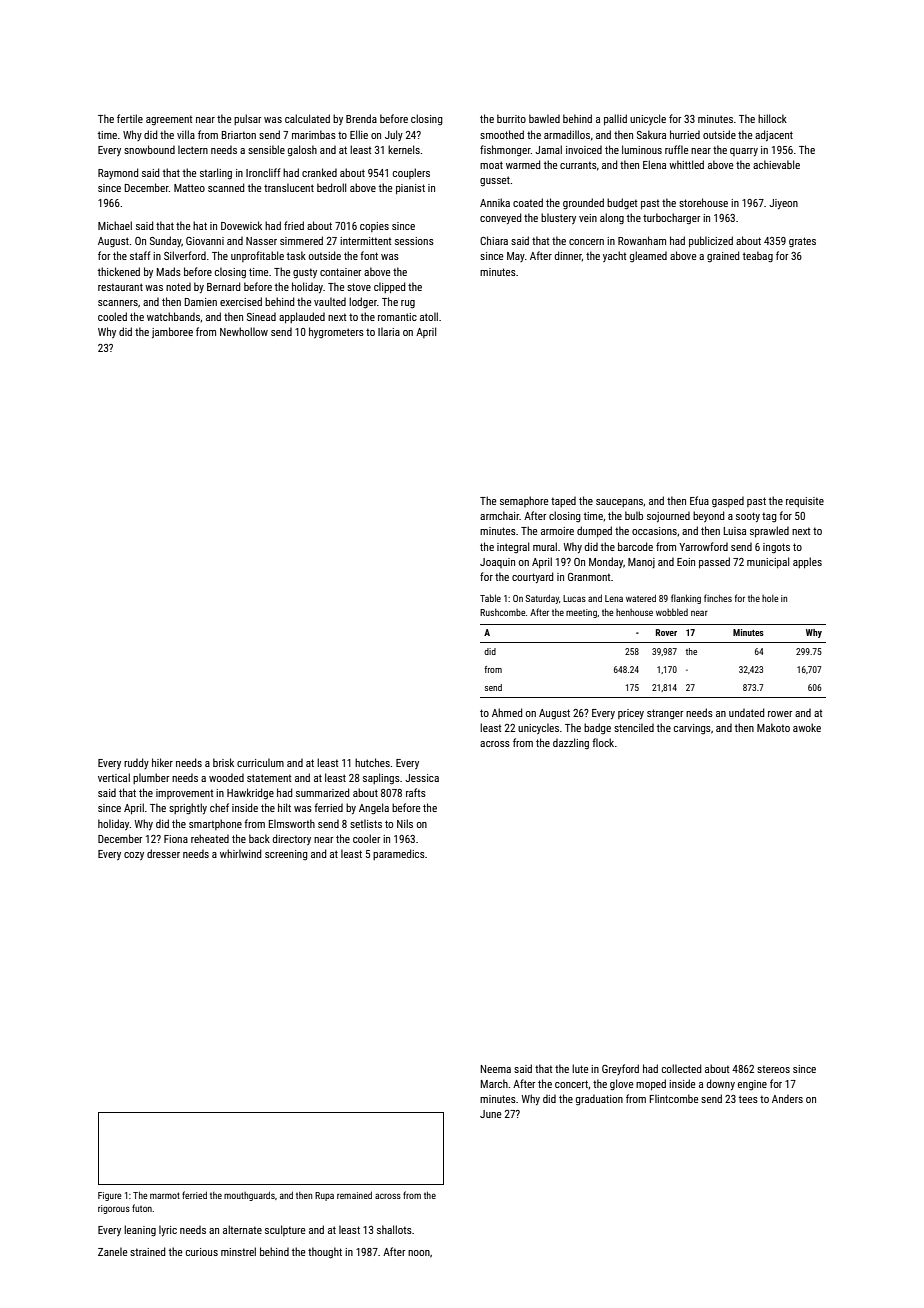  What do you see at coordinates (238, 1251) in the page?
I see `minstrel` at bounding box center [238, 1251].
